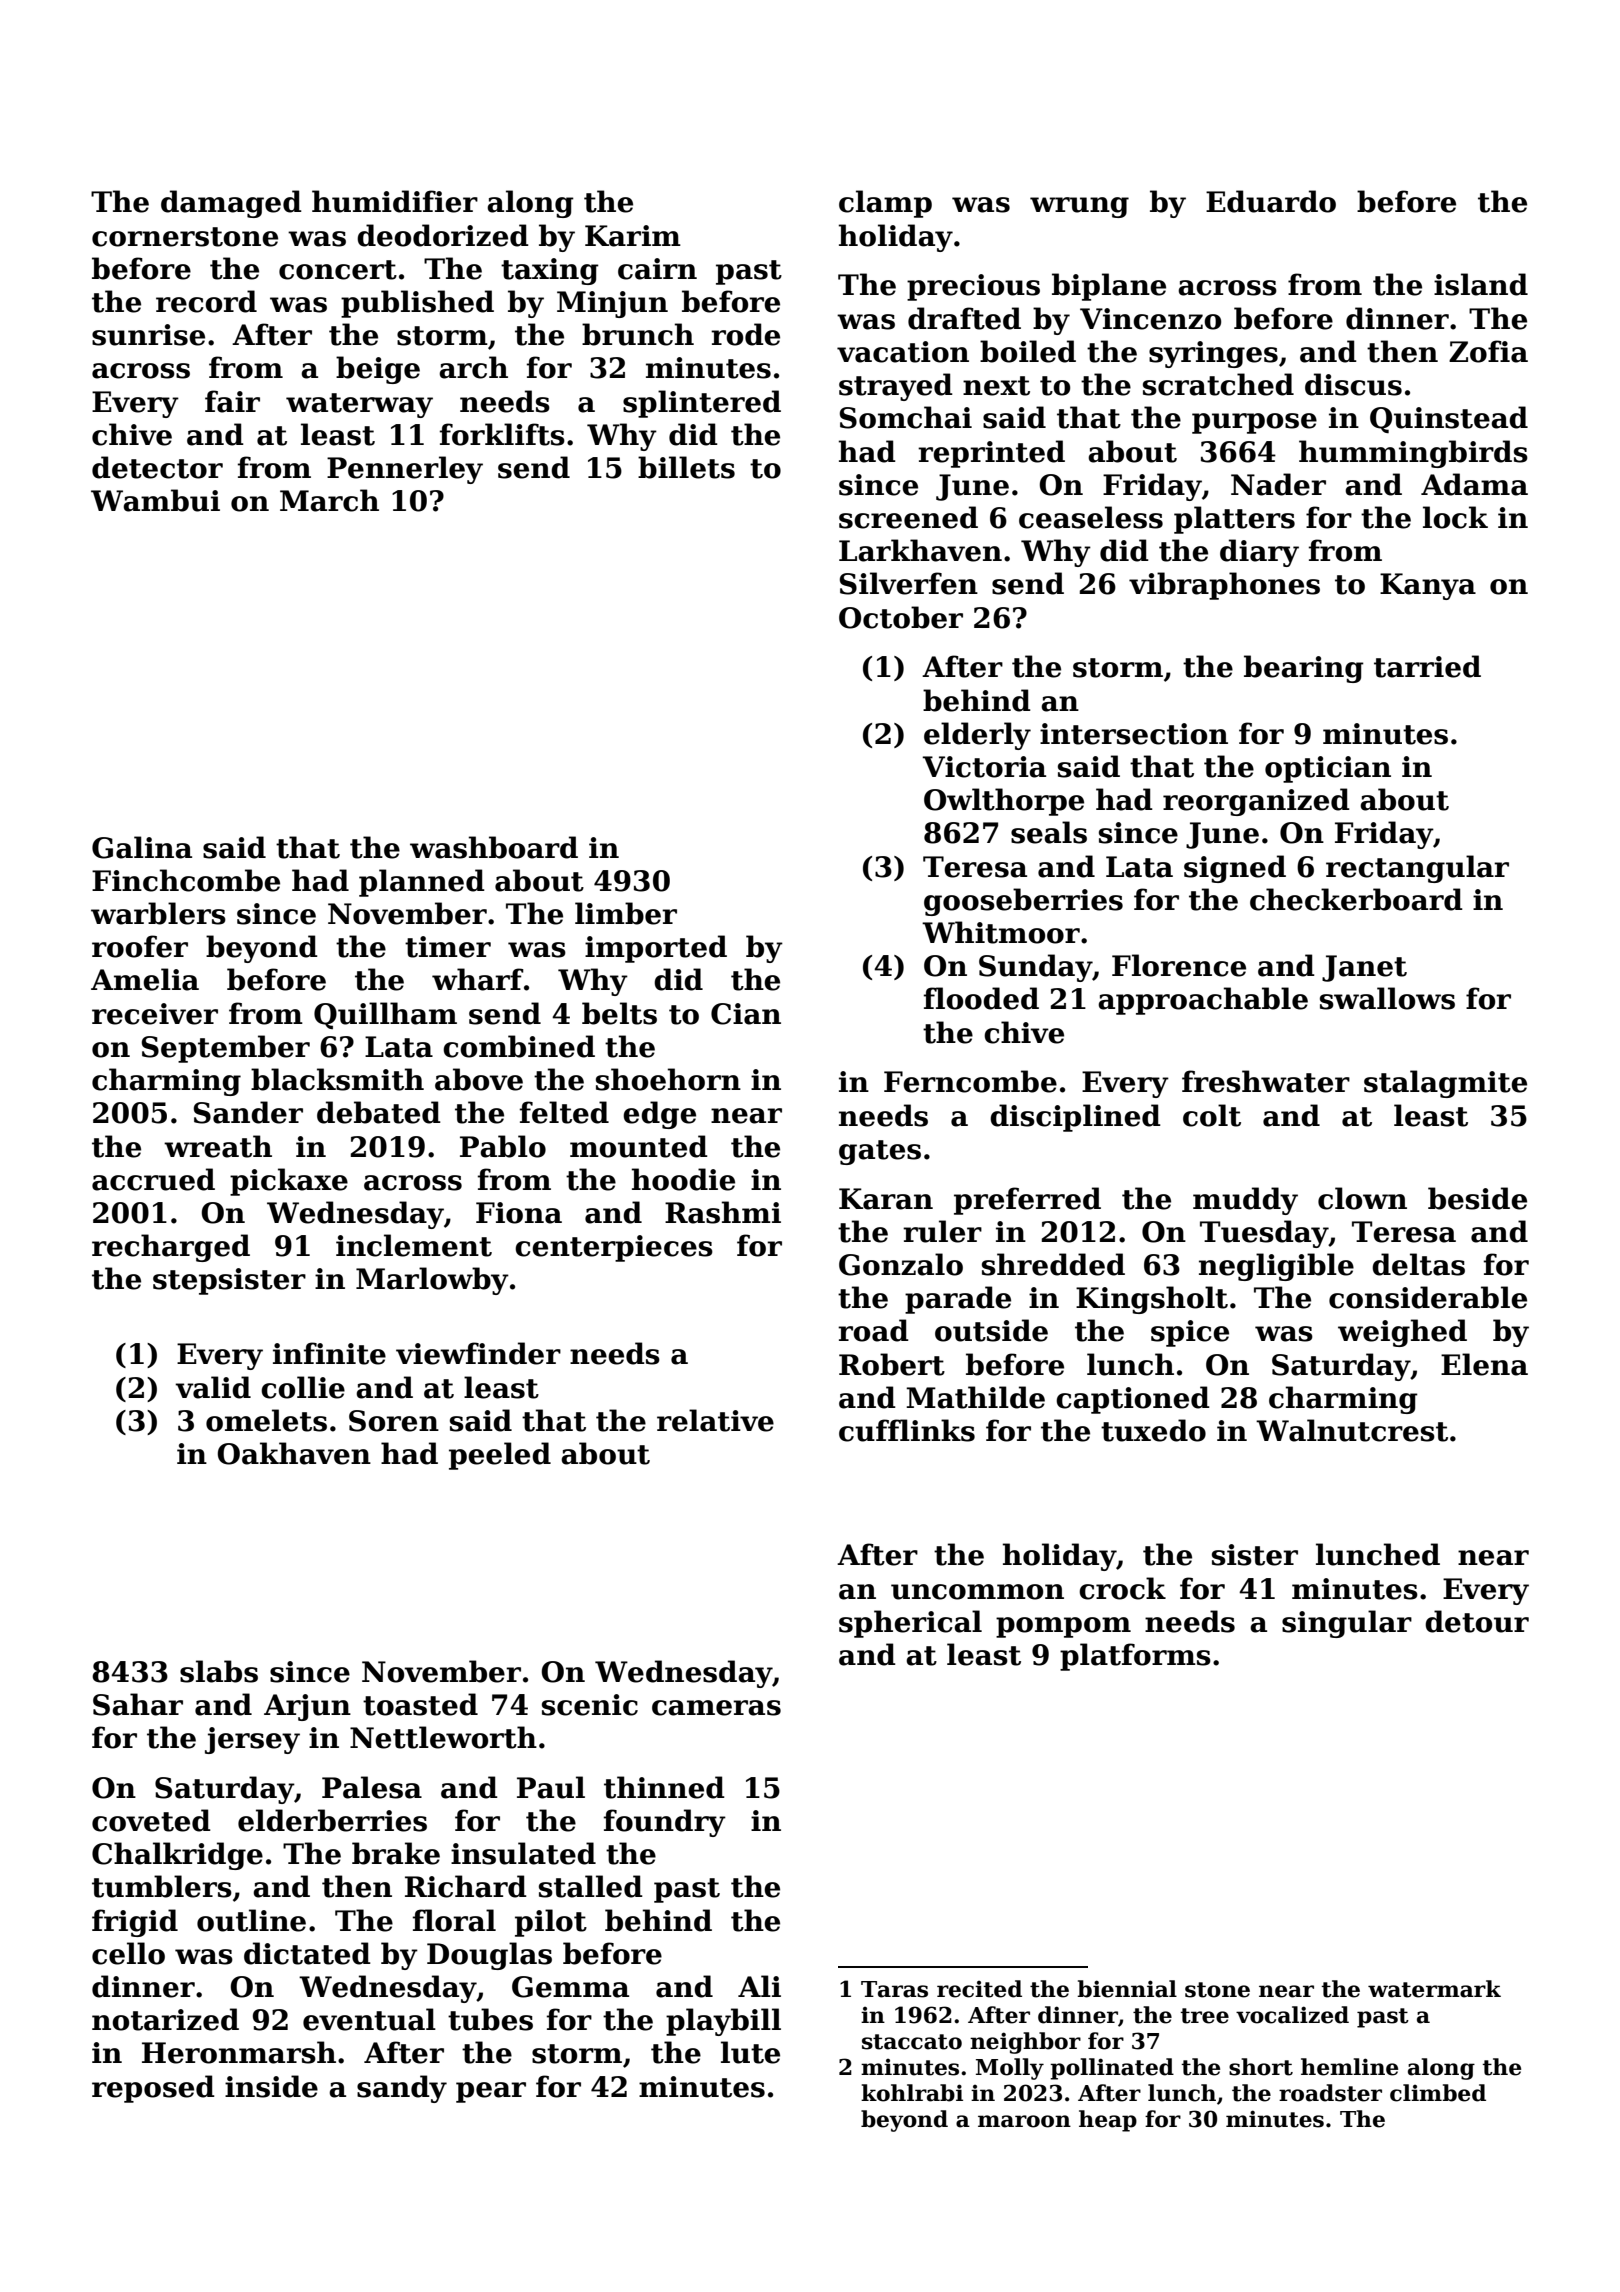  I want to click on Karim, so click(633, 236).
